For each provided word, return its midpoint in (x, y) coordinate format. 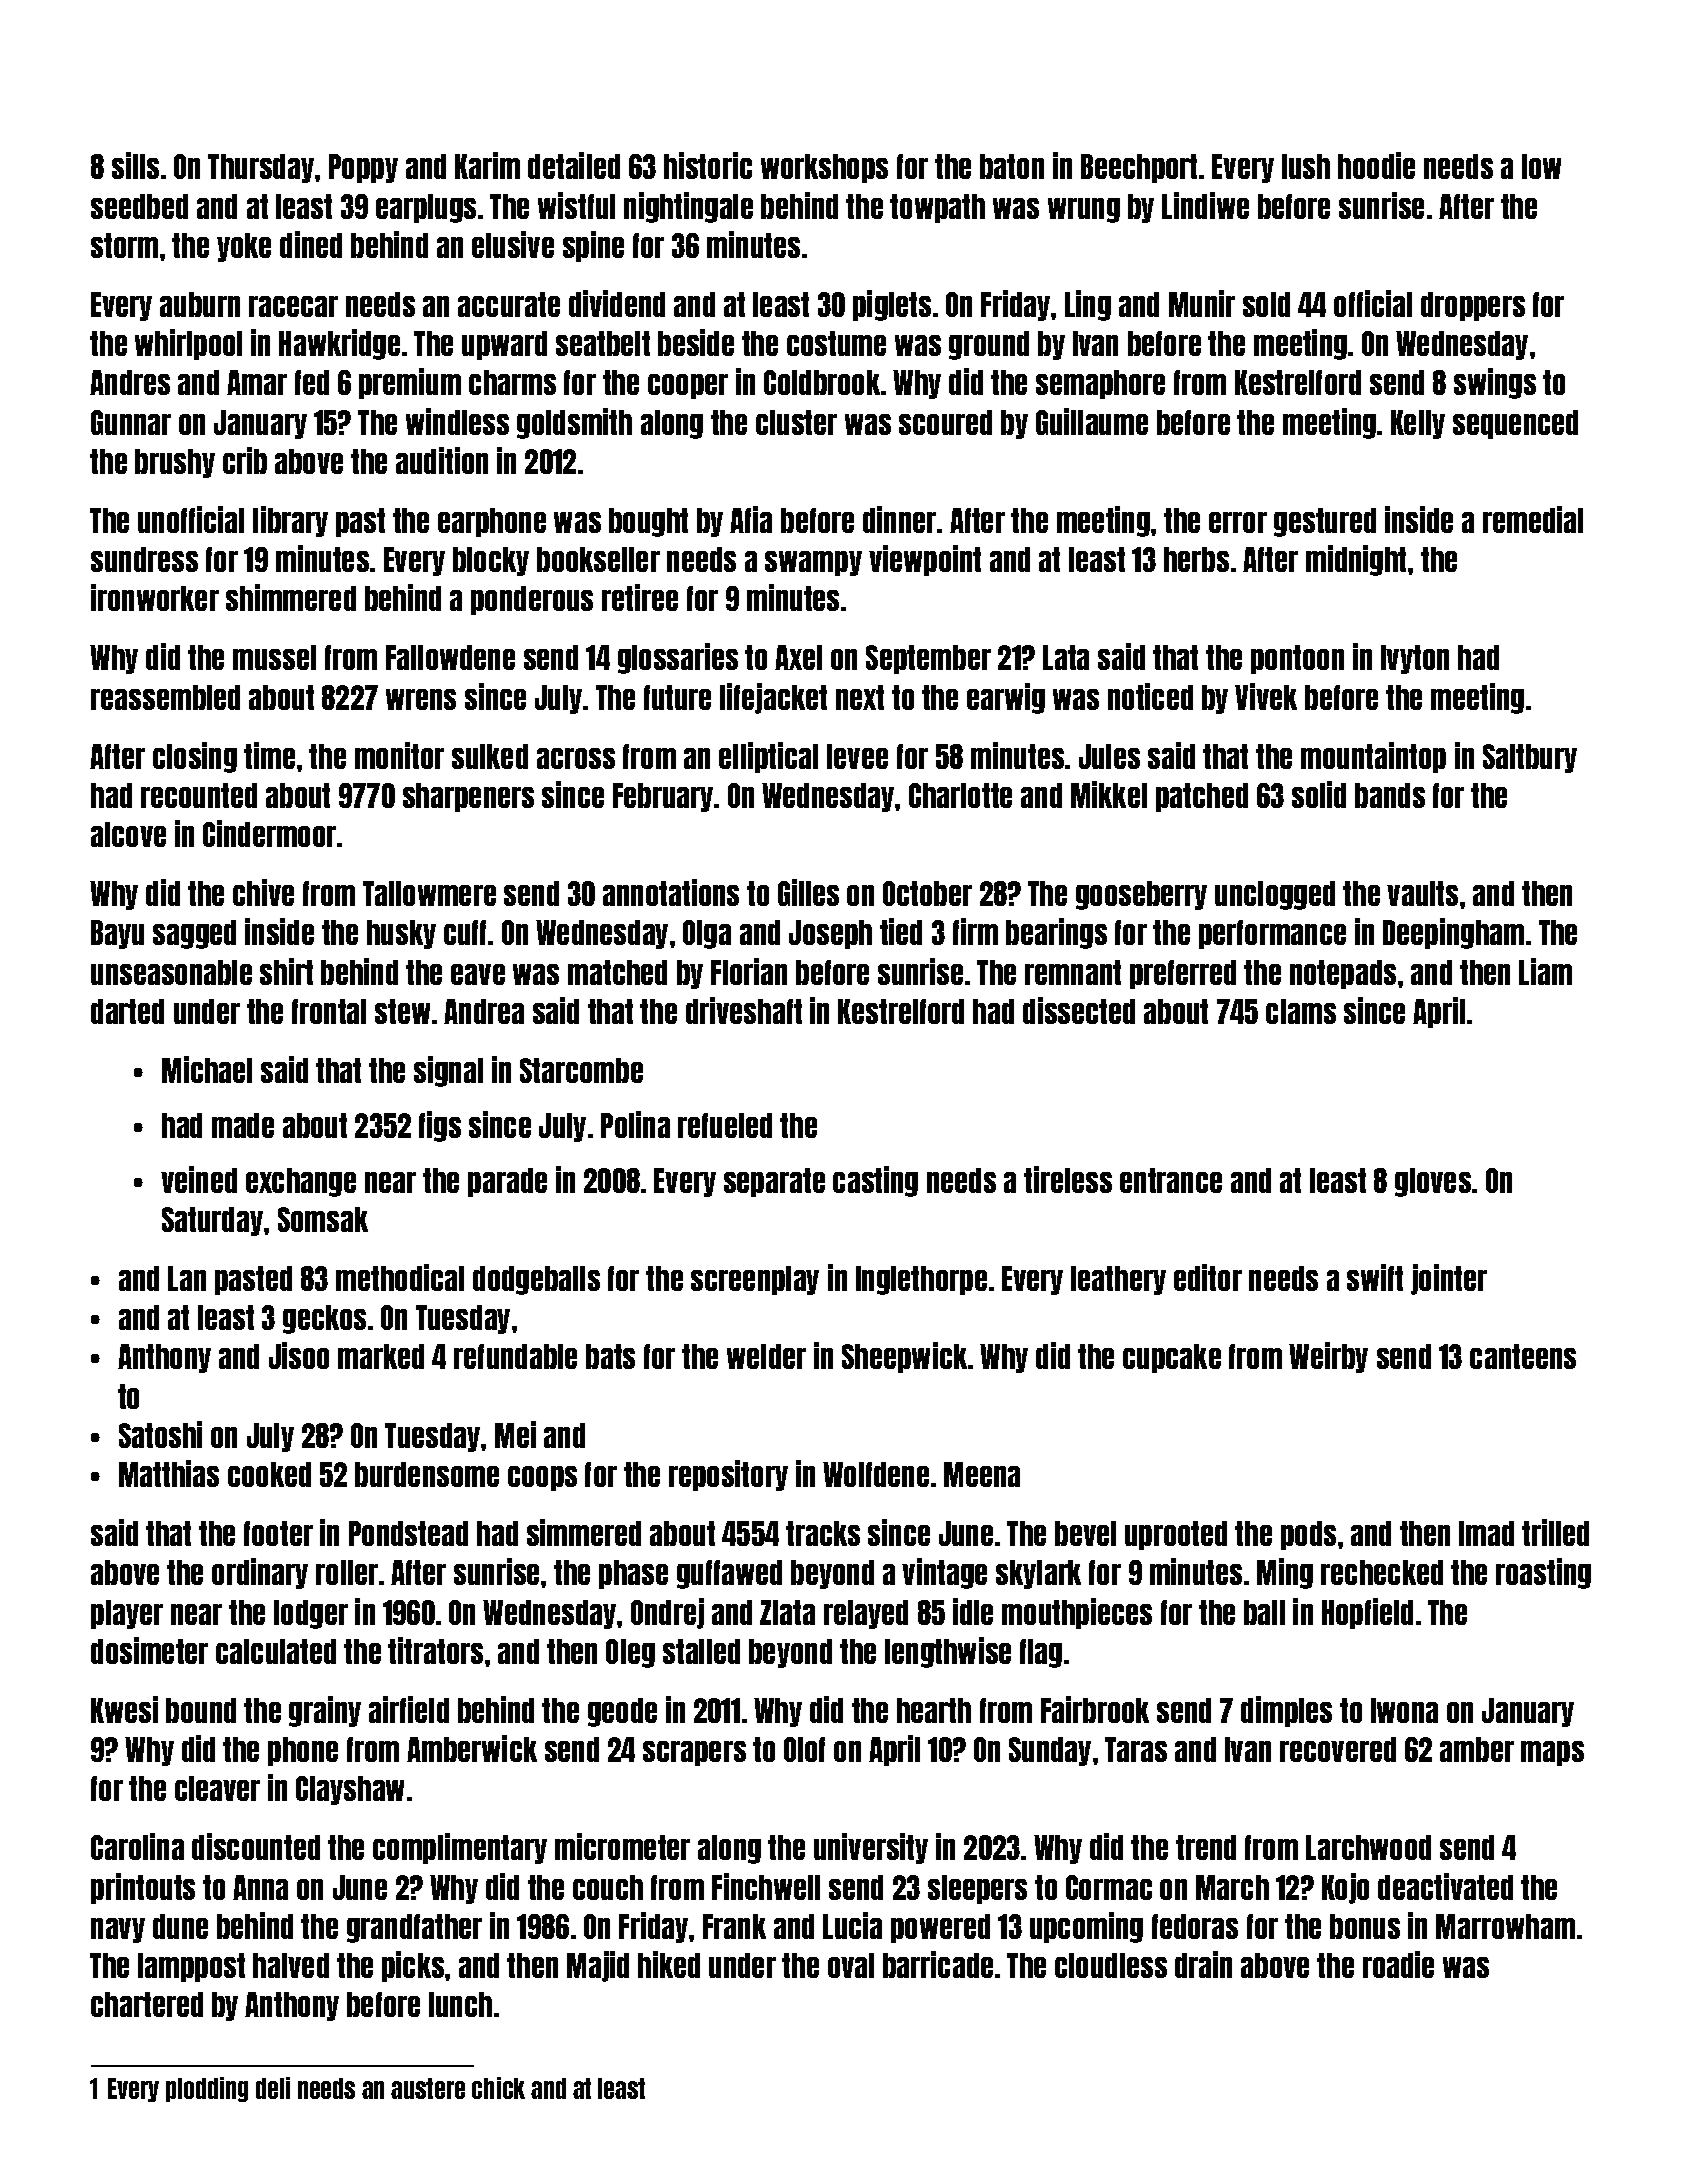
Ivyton (1415, 659)
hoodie (1376, 165)
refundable (515, 1356)
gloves (1433, 1182)
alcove (128, 834)
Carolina (137, 1846)
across (576, 758)
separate (774, 1182)
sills (135, 165)
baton (1012, 166)
